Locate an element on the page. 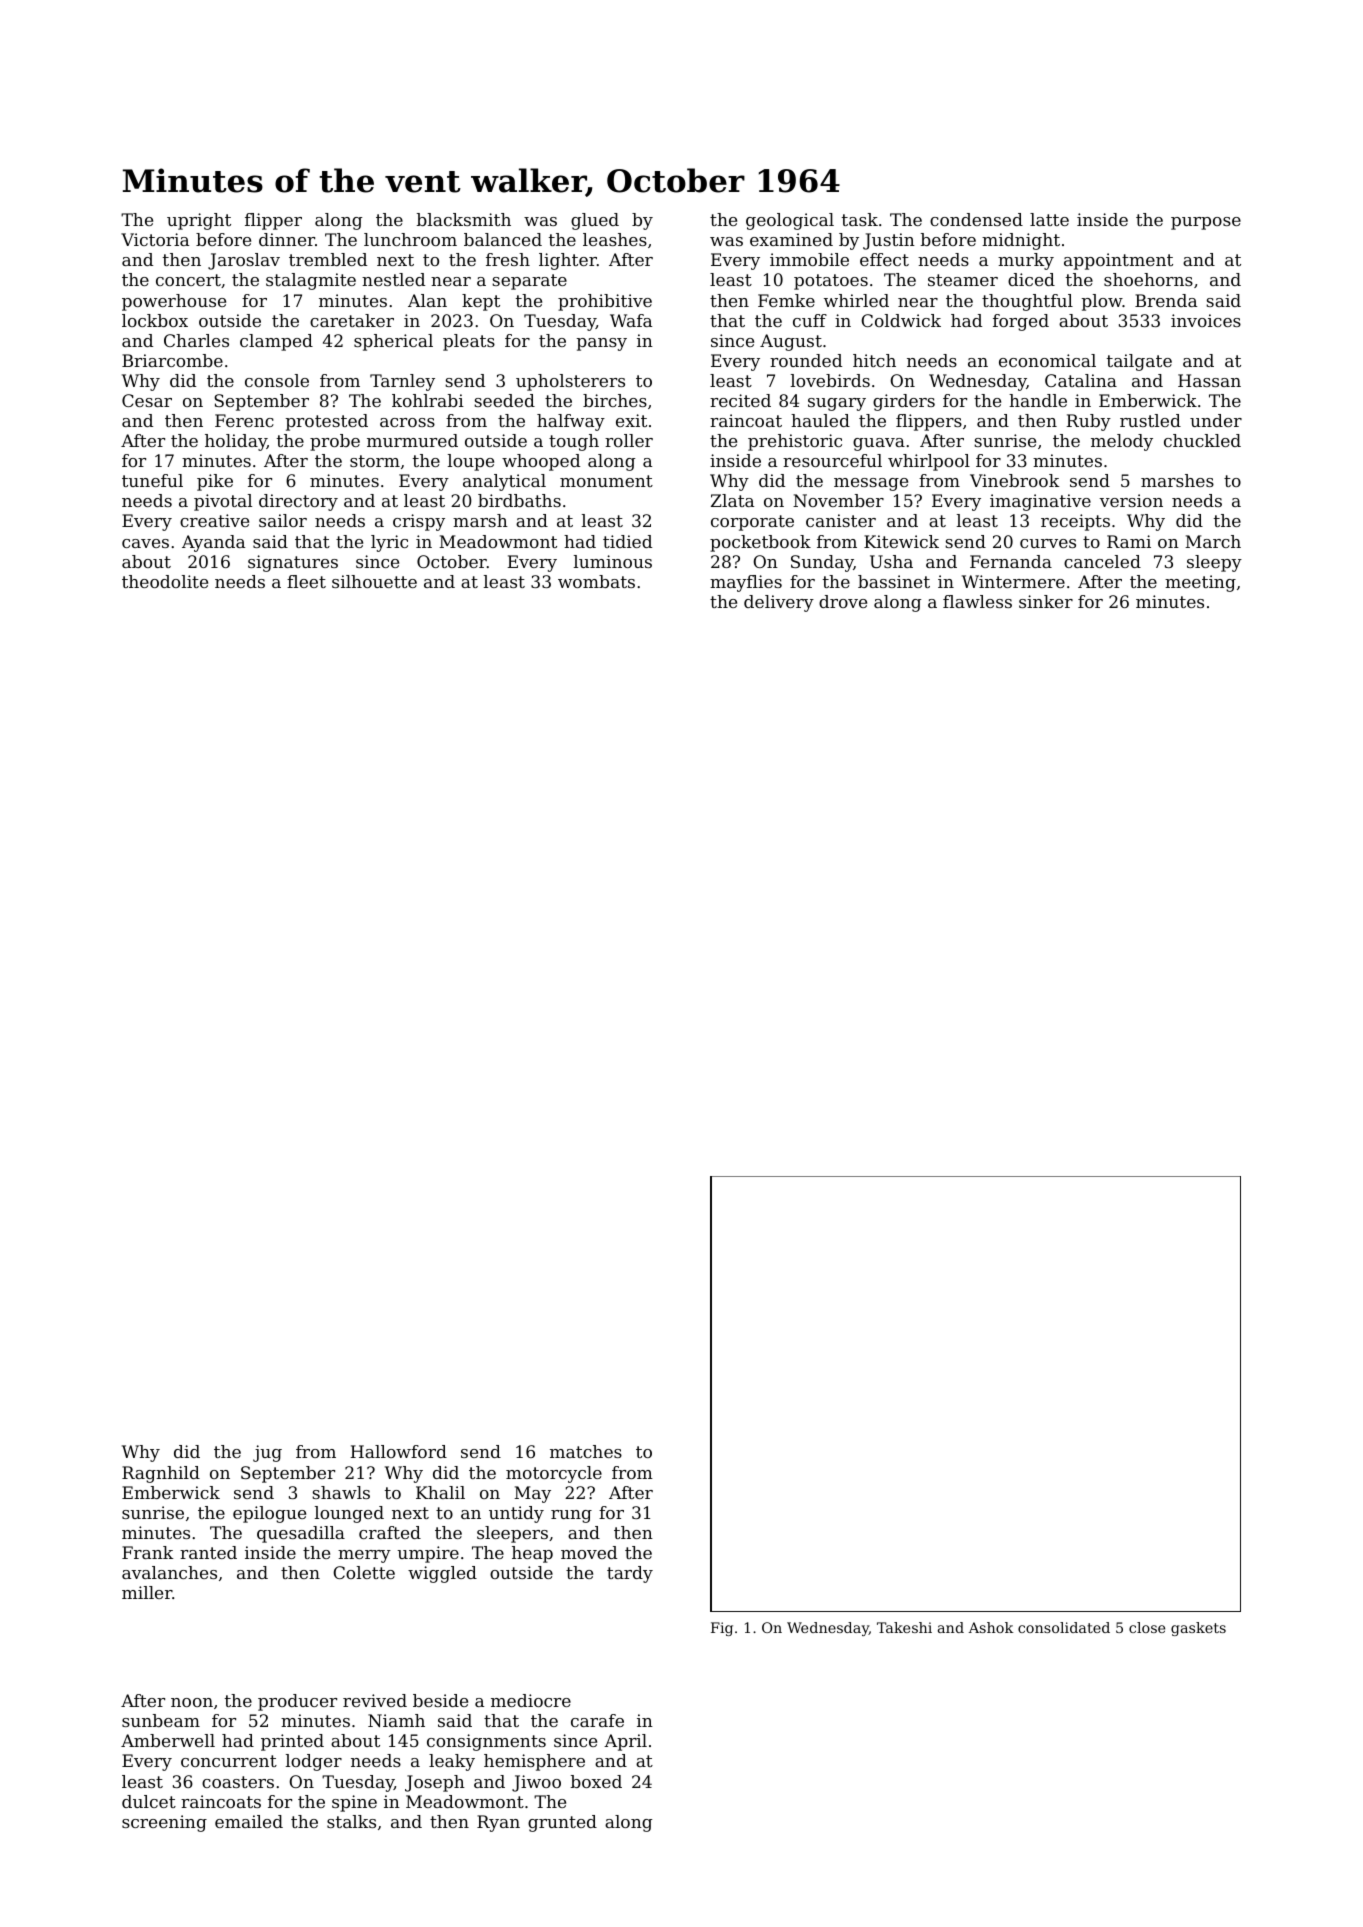 This image has height=1927, width=1363. Jaroslav is located at coordinates (244, 261).
